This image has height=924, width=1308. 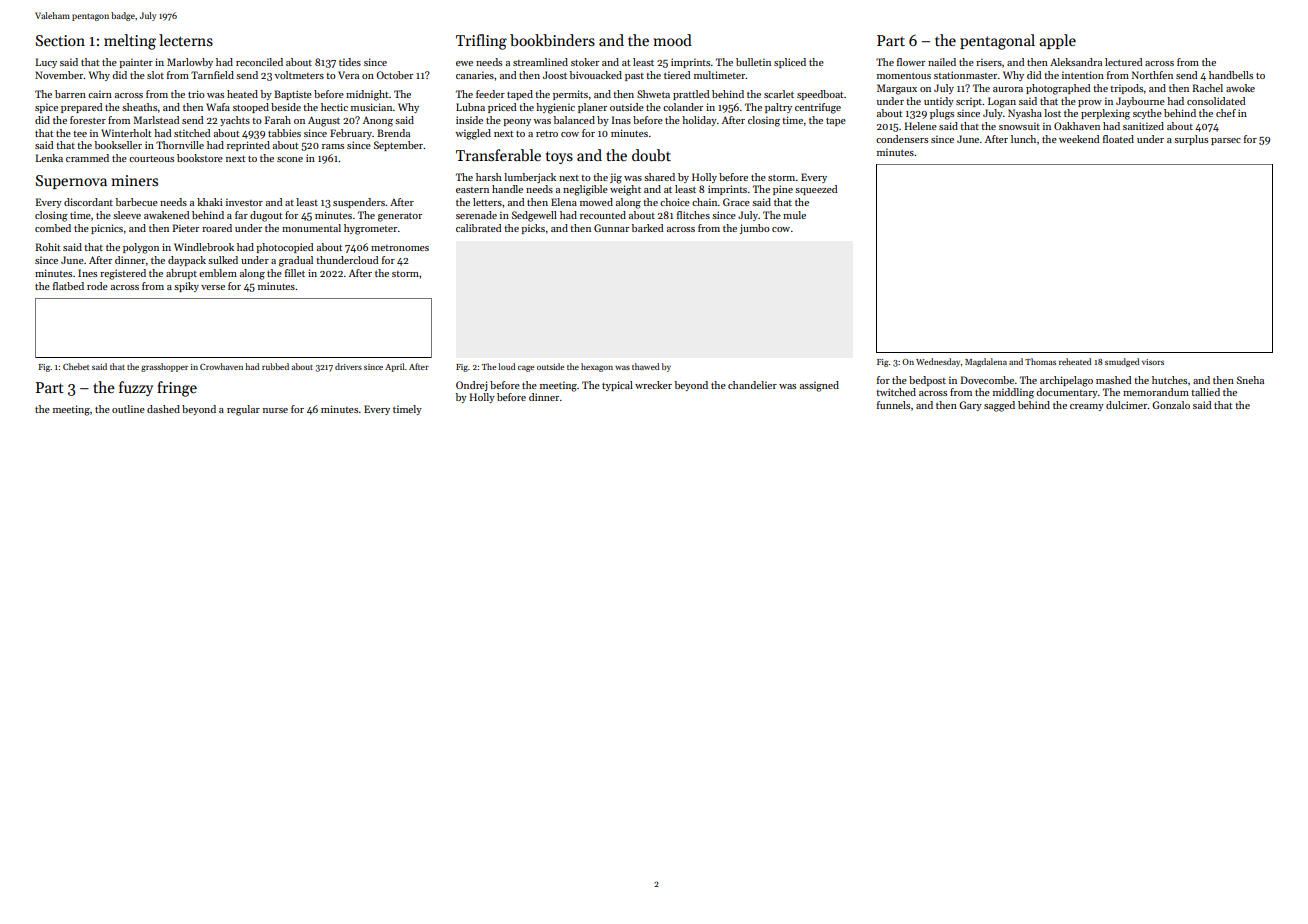 I want to click on permits, so click(x=570, y=95).
